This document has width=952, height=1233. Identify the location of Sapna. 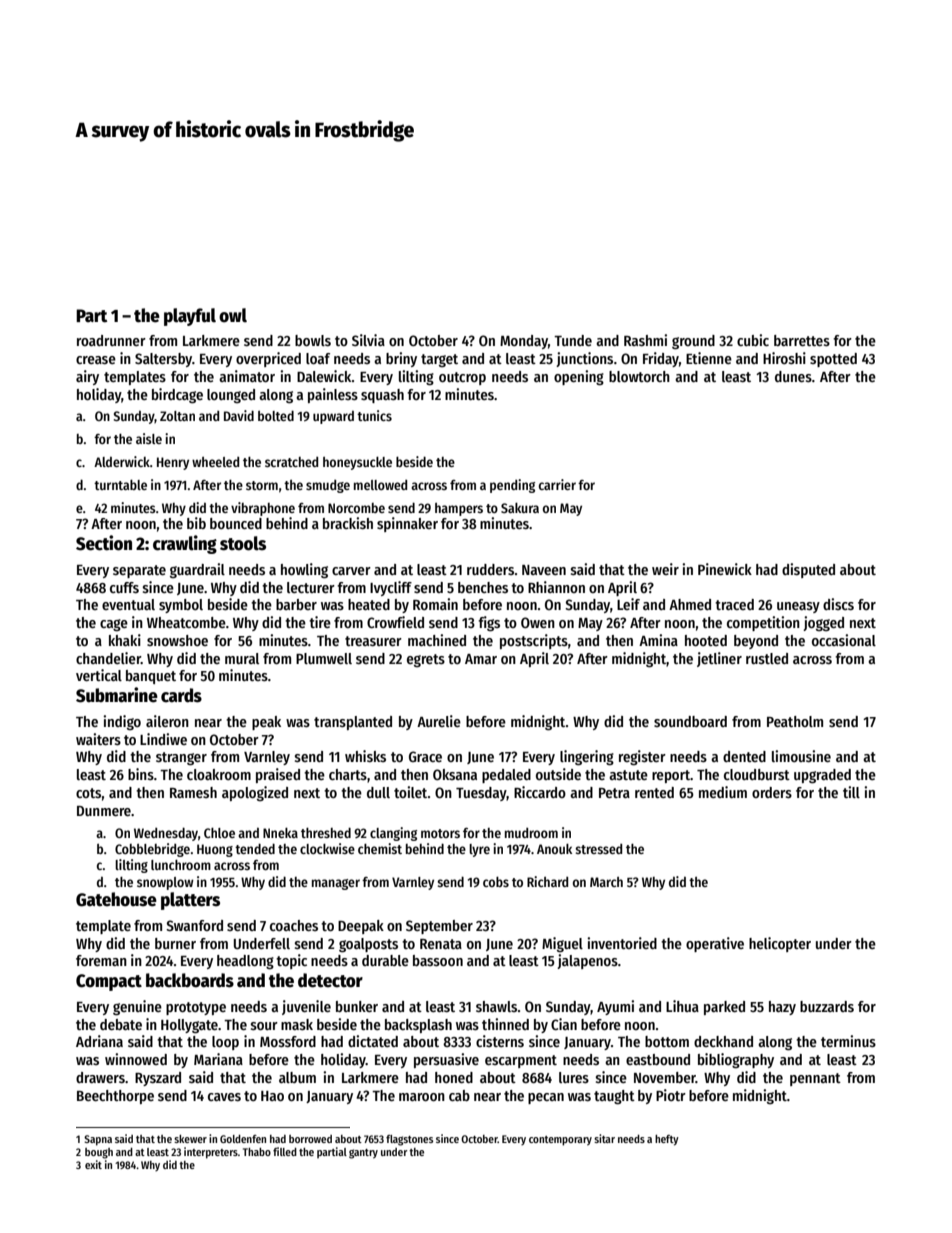
(98, 1140).
